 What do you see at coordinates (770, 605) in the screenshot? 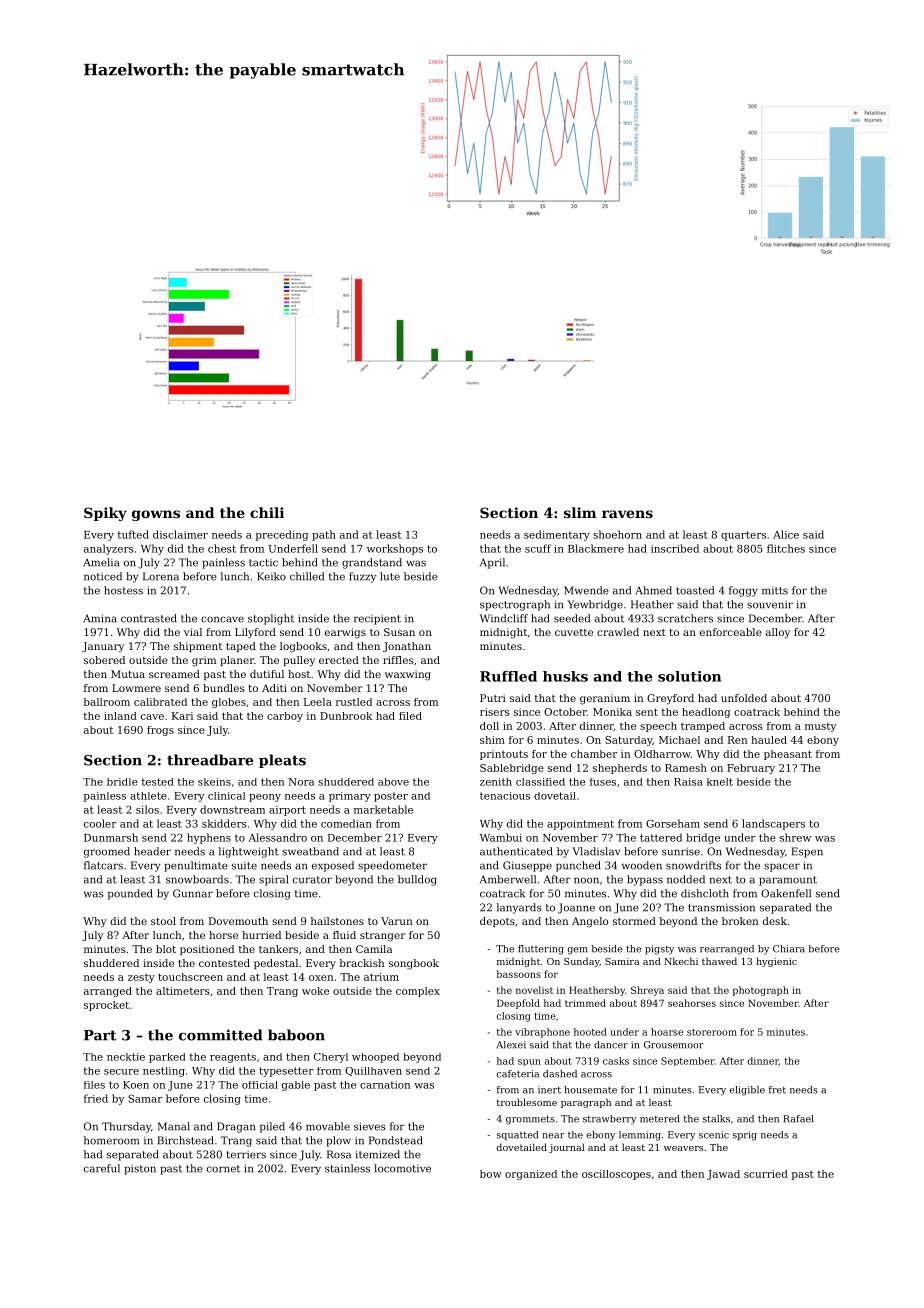
I see `souvenir` at bounding box center [770, 605].
